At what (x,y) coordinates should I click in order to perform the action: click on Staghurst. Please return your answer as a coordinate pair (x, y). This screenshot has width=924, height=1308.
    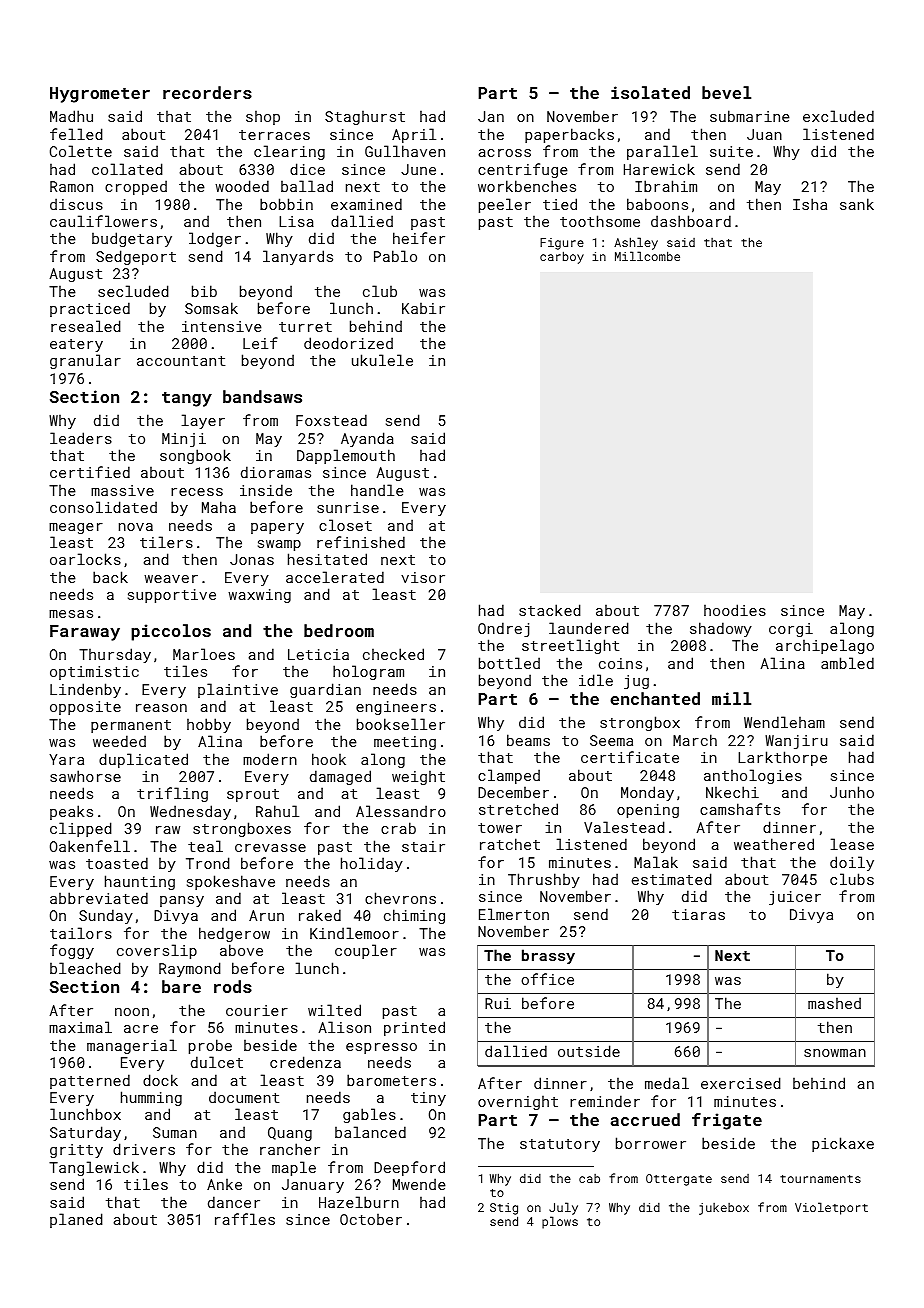
    Looking at the image, I should click on (365, 117).
